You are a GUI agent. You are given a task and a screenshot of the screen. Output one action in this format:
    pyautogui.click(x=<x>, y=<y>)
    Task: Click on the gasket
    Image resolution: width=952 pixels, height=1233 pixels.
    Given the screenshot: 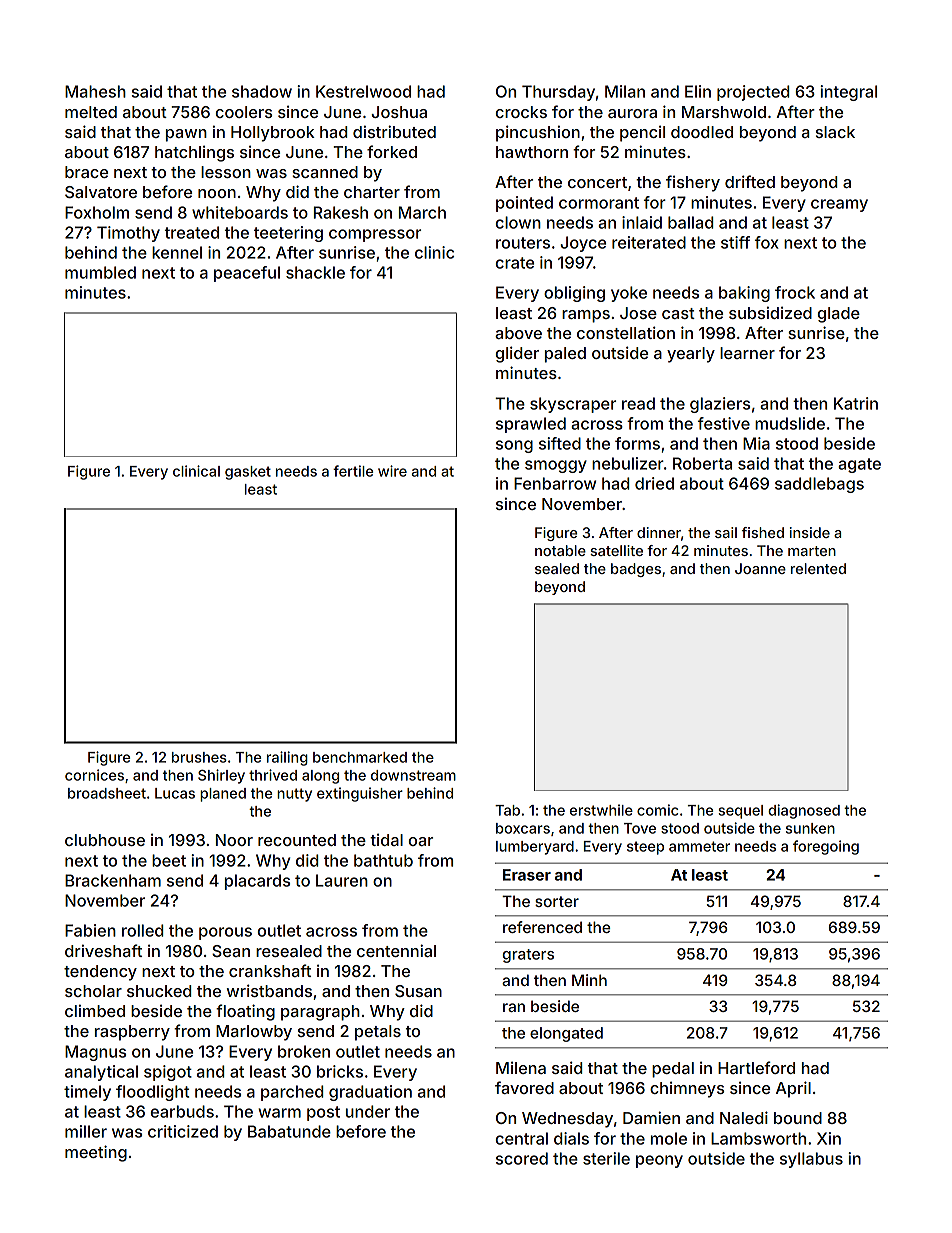 What is the action you would take?
    pyautogui.click(x=248, y=473)
